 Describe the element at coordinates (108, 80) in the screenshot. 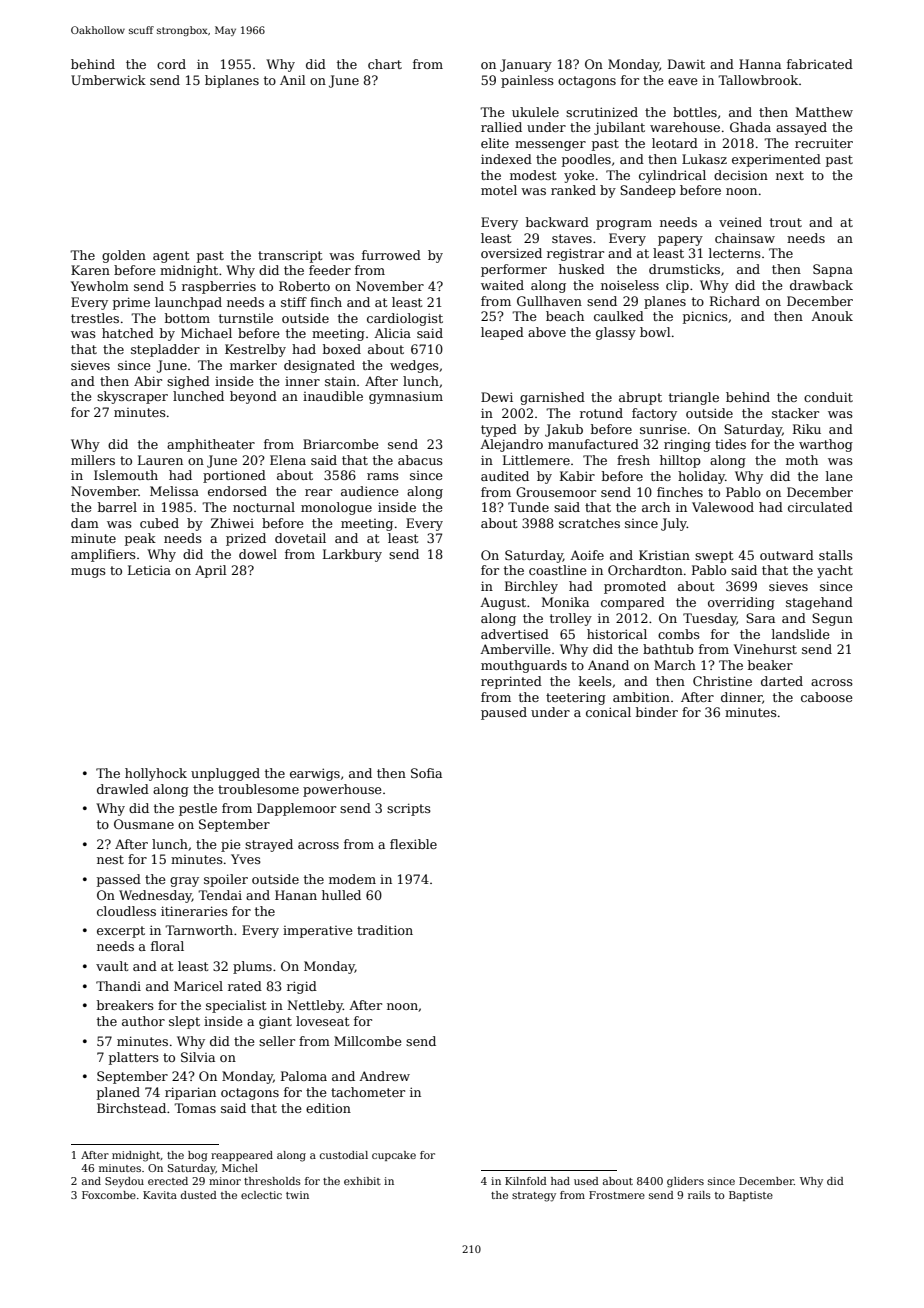

I see `Umberwick` at that location.
